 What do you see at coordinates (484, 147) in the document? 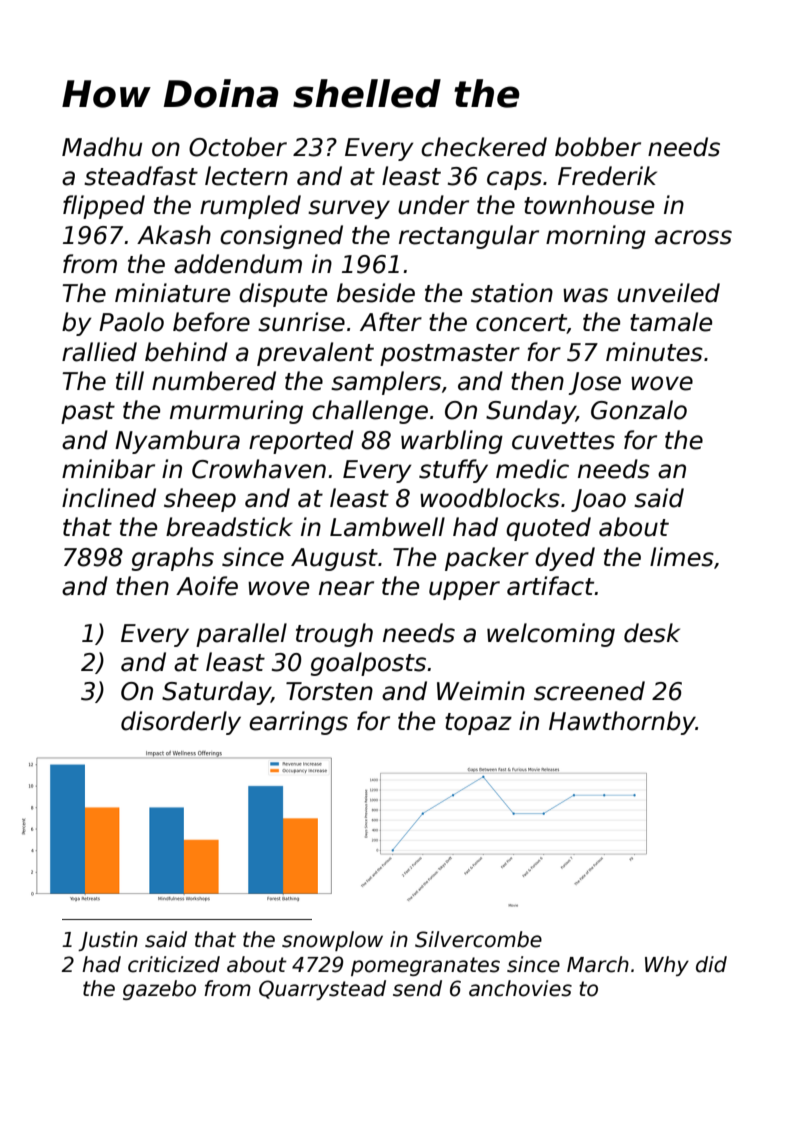
I see `checkered` at bounding box center [484, 147].
